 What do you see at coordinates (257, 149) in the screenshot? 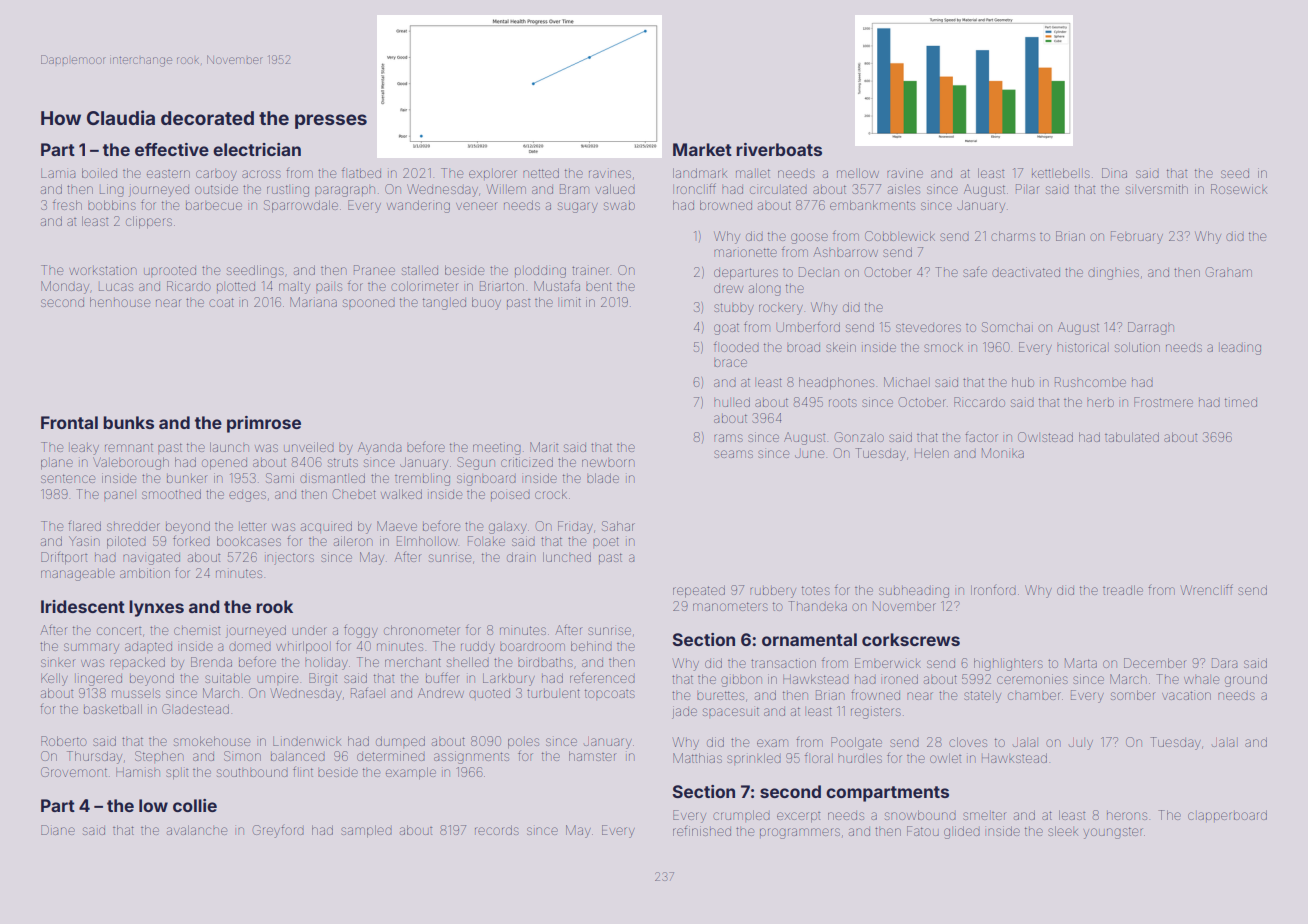
I see `electrician` at bounding box center [257, 149].
